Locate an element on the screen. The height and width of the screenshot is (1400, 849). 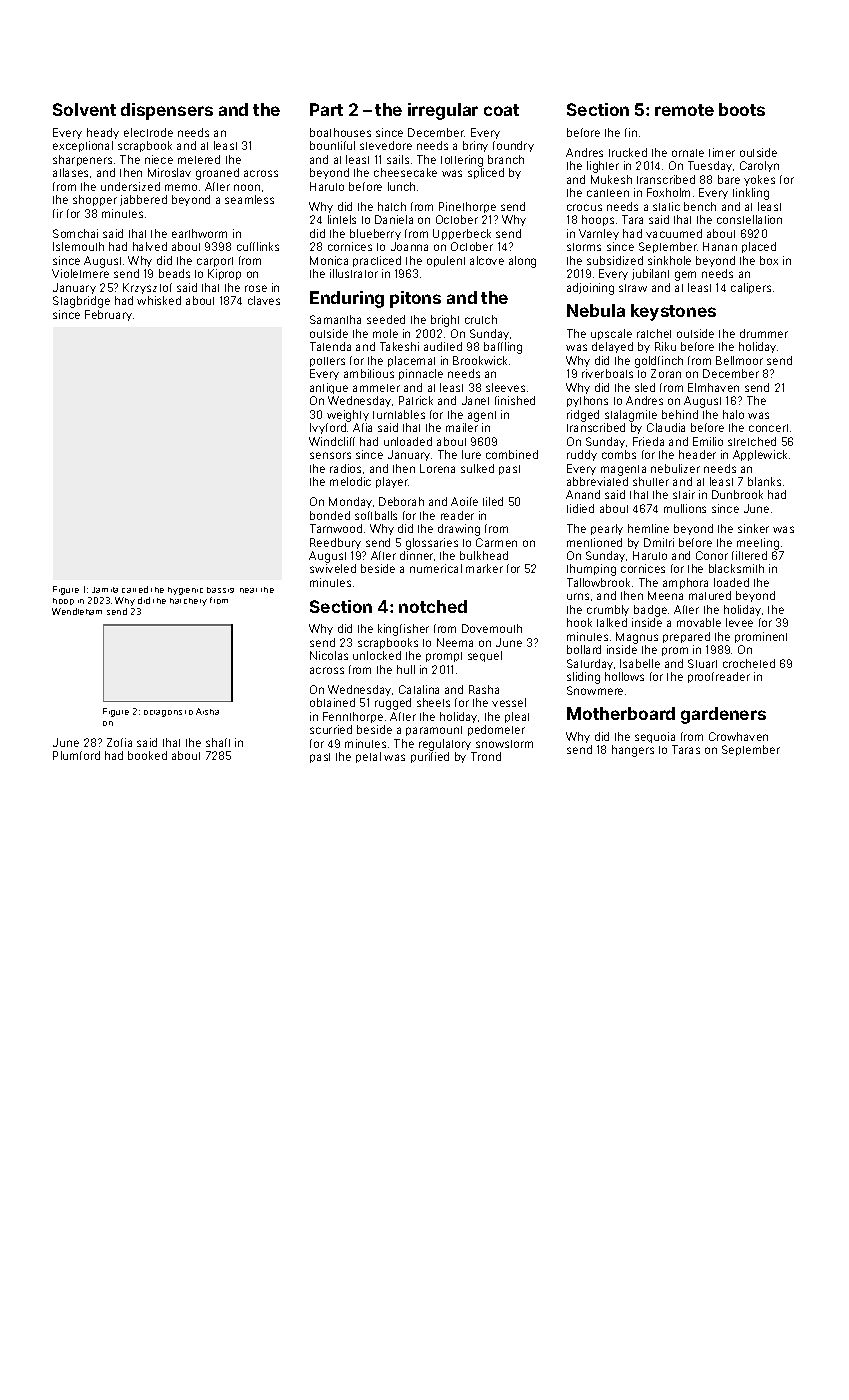
irregular is located at coordinates (443, 111).
